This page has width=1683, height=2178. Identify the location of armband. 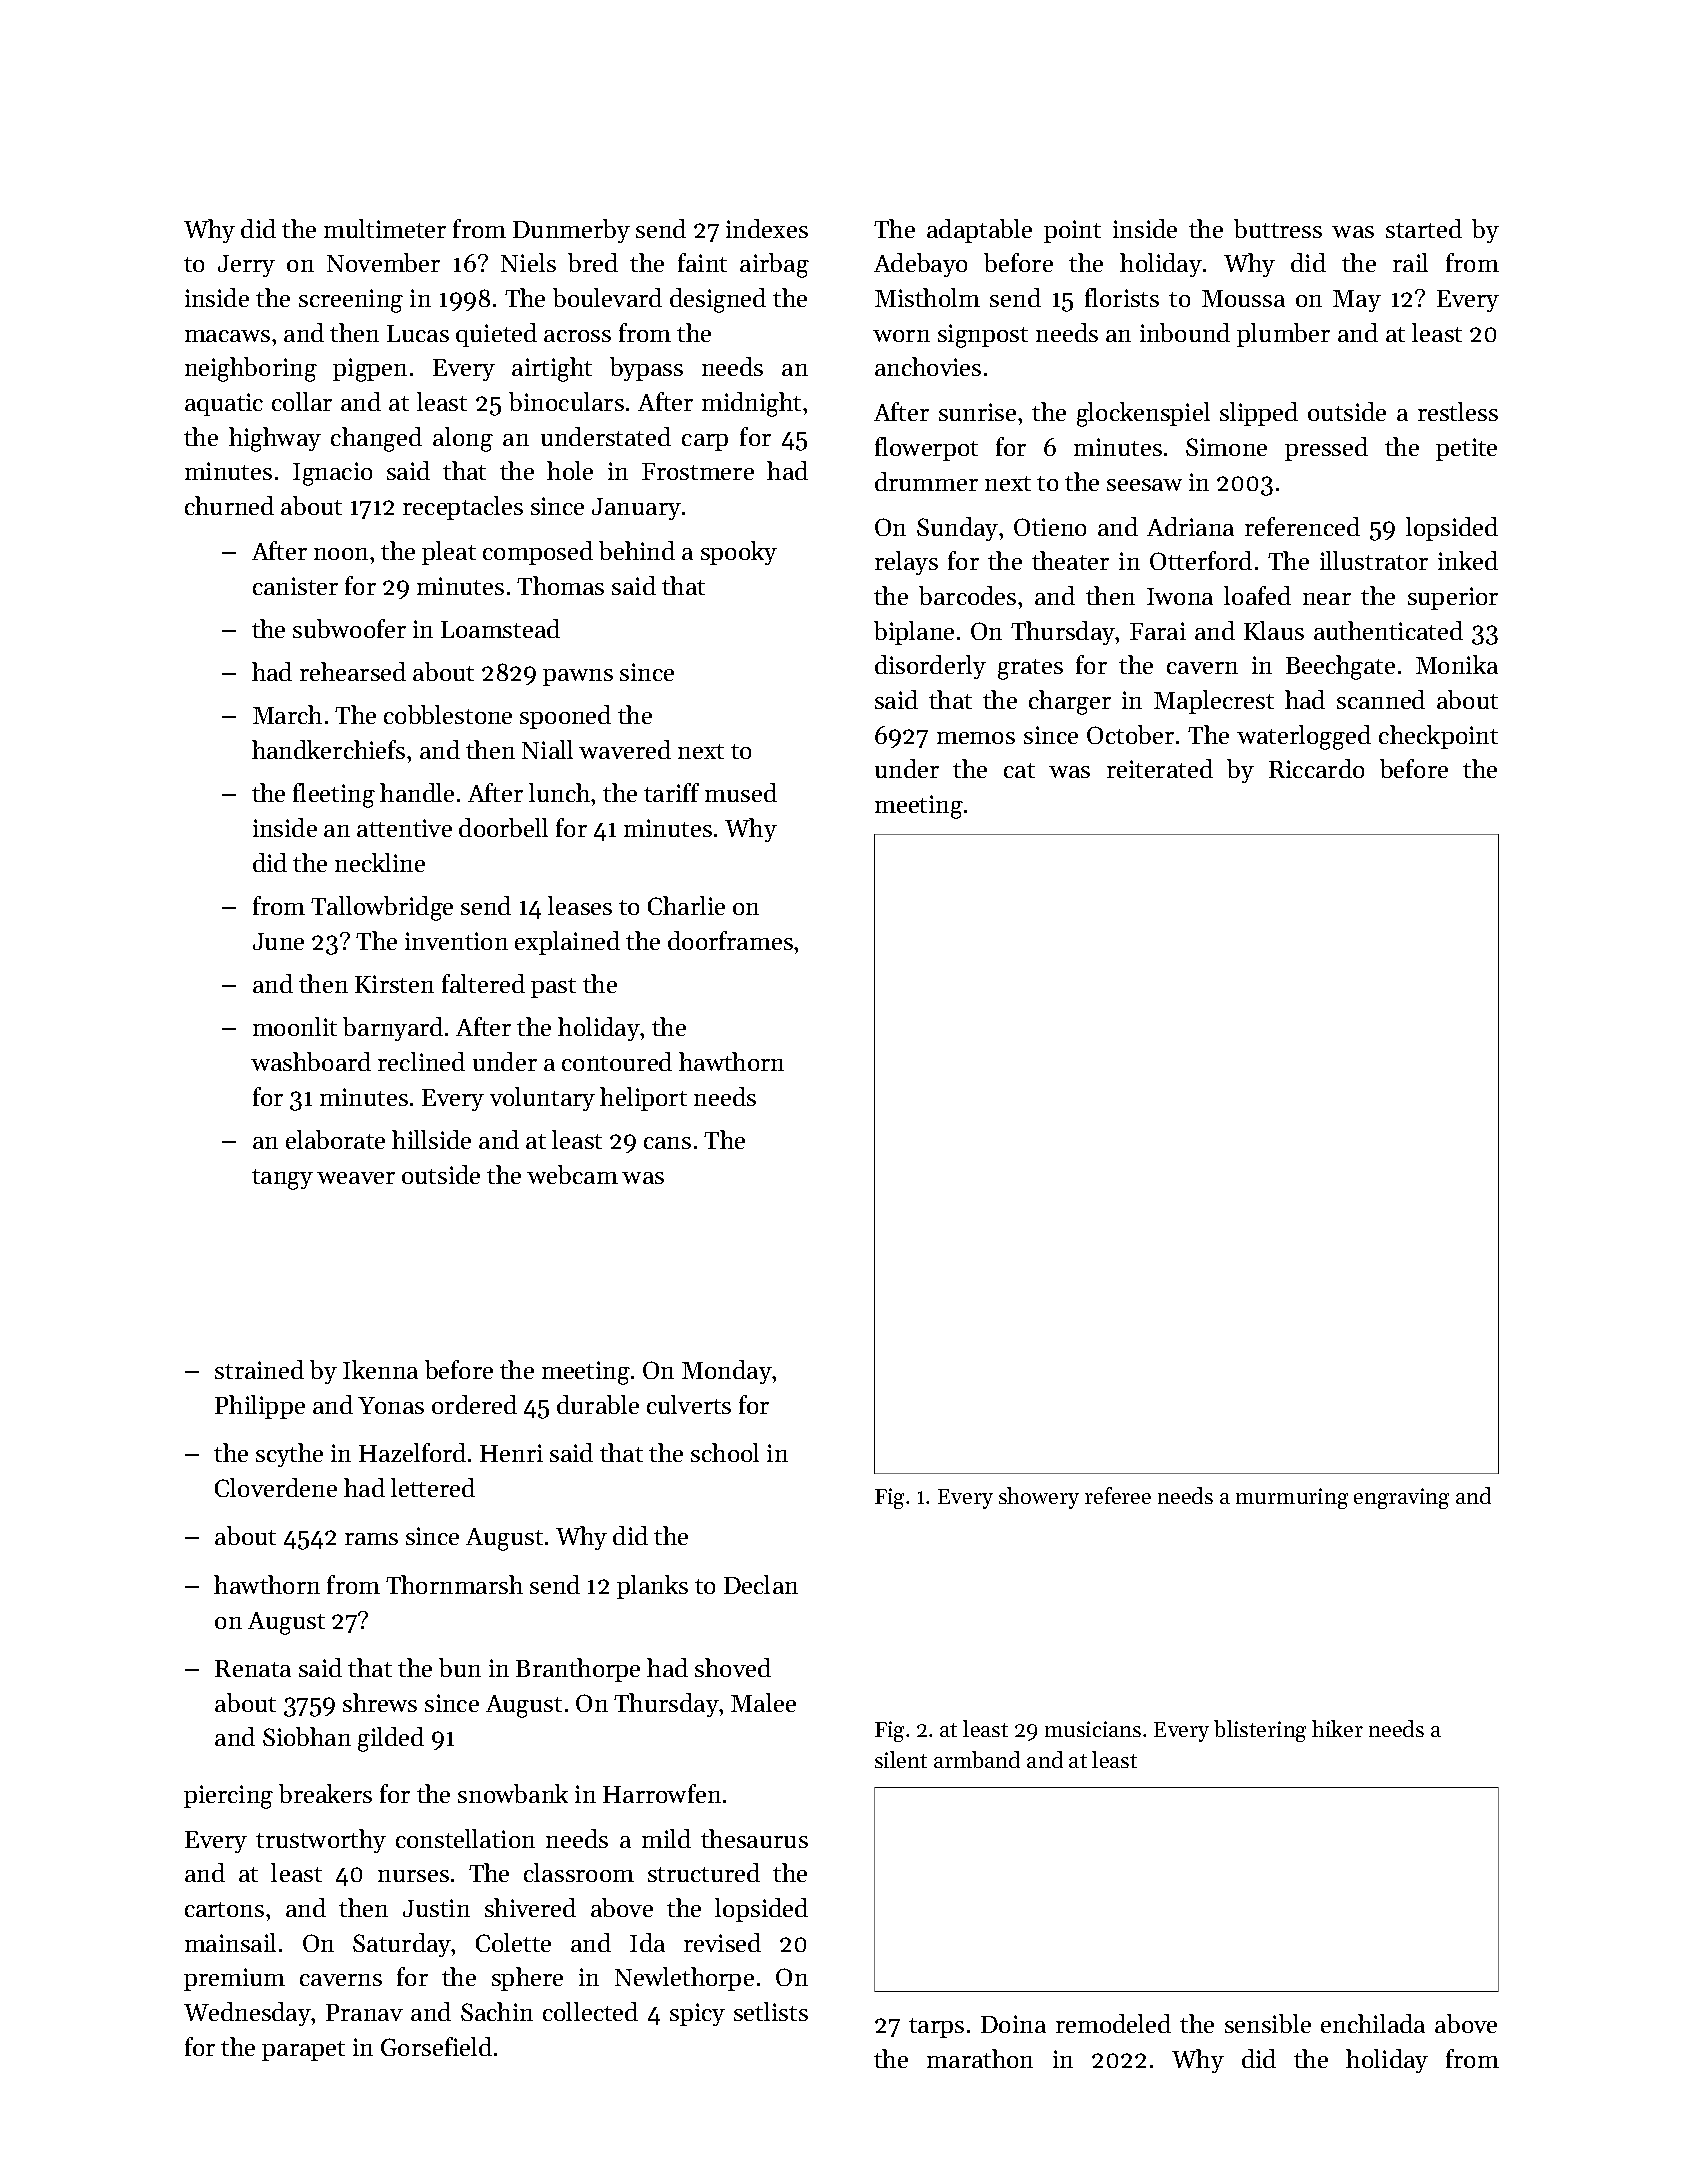
(977, 1759).
